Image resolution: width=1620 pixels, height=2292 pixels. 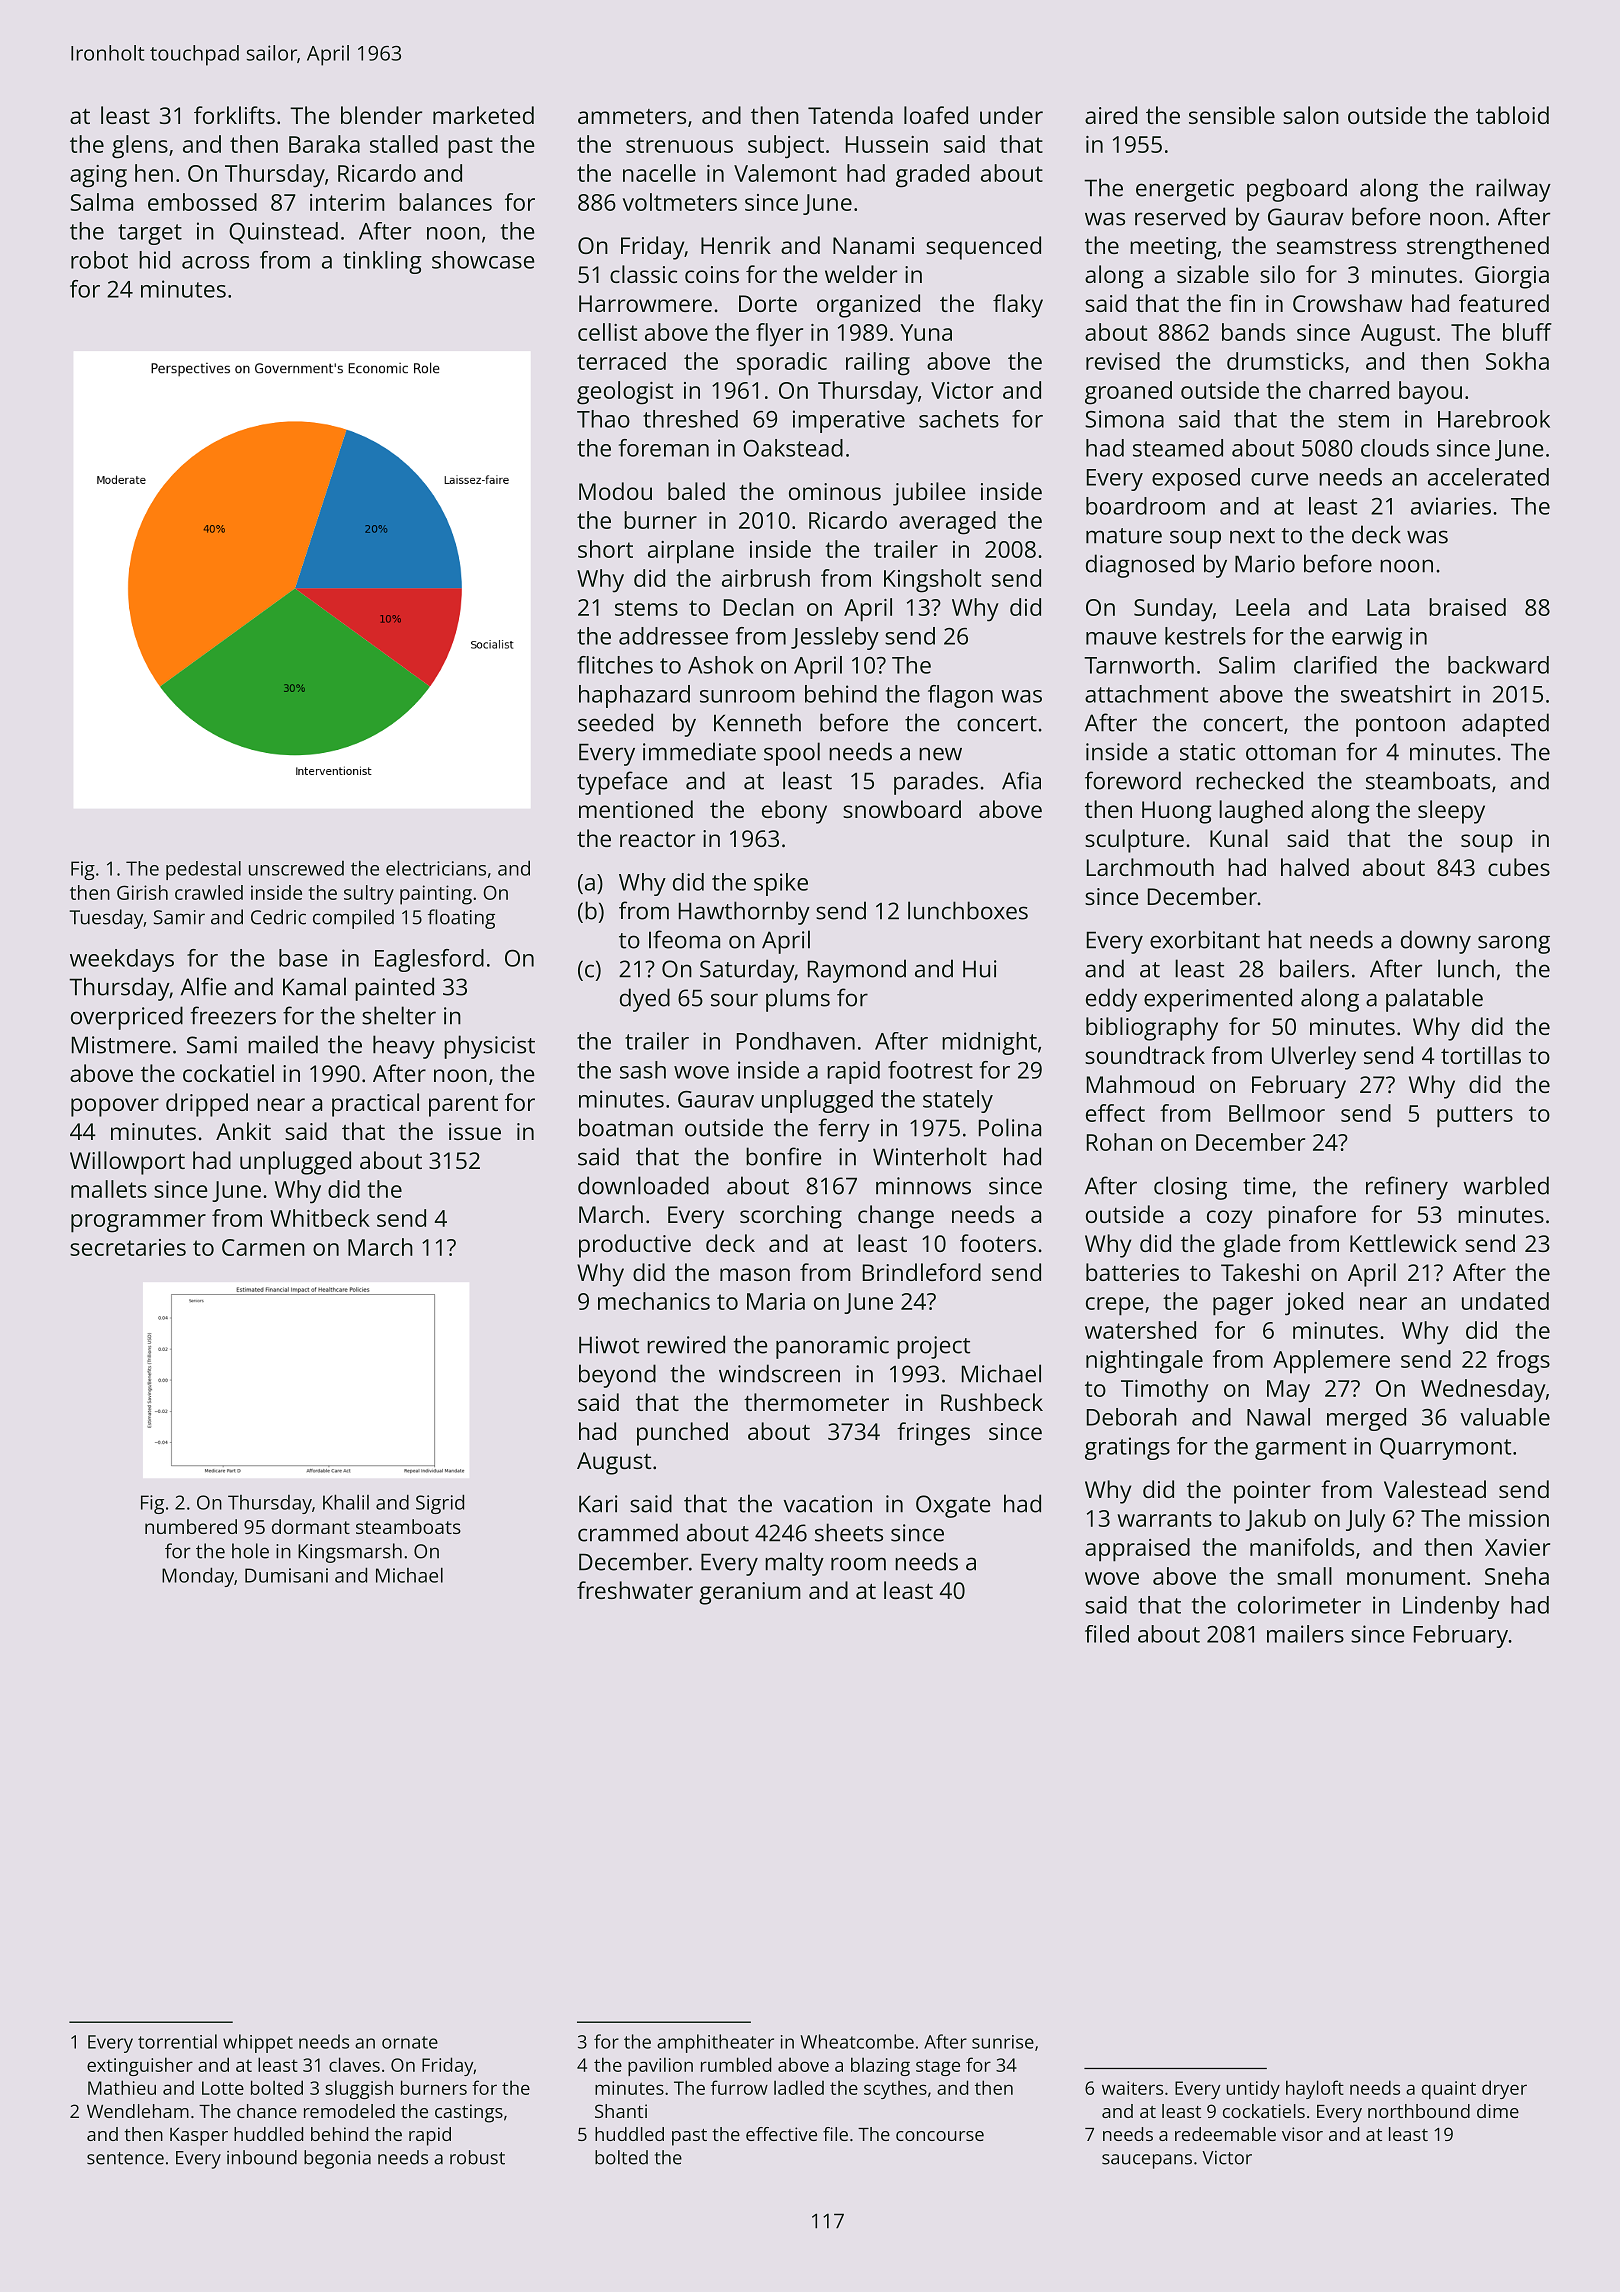 I want to click on seamstress, so click(x=1336, y=246).
